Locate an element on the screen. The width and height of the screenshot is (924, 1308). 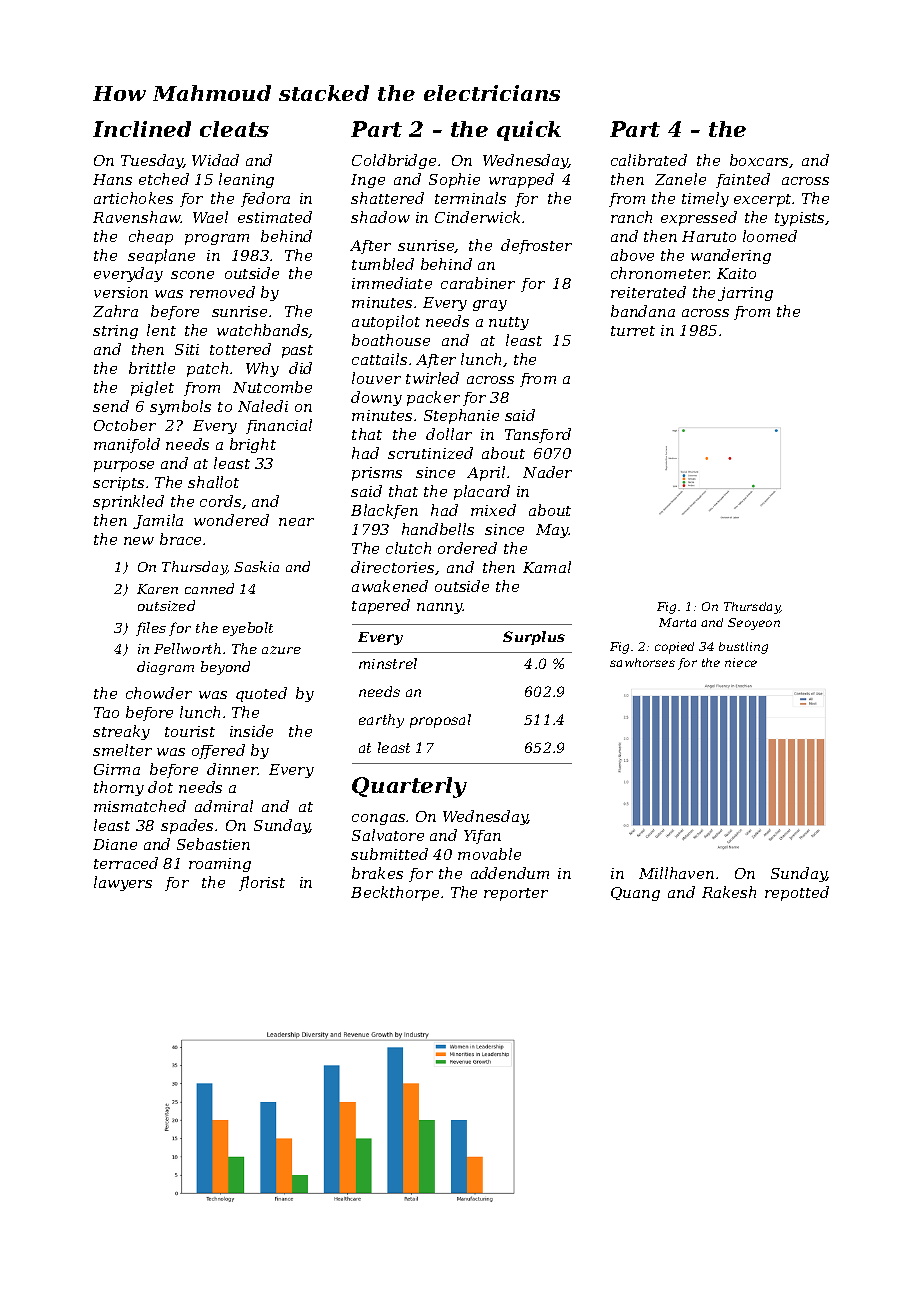
artichokes is located at coordinates (133, 198).
